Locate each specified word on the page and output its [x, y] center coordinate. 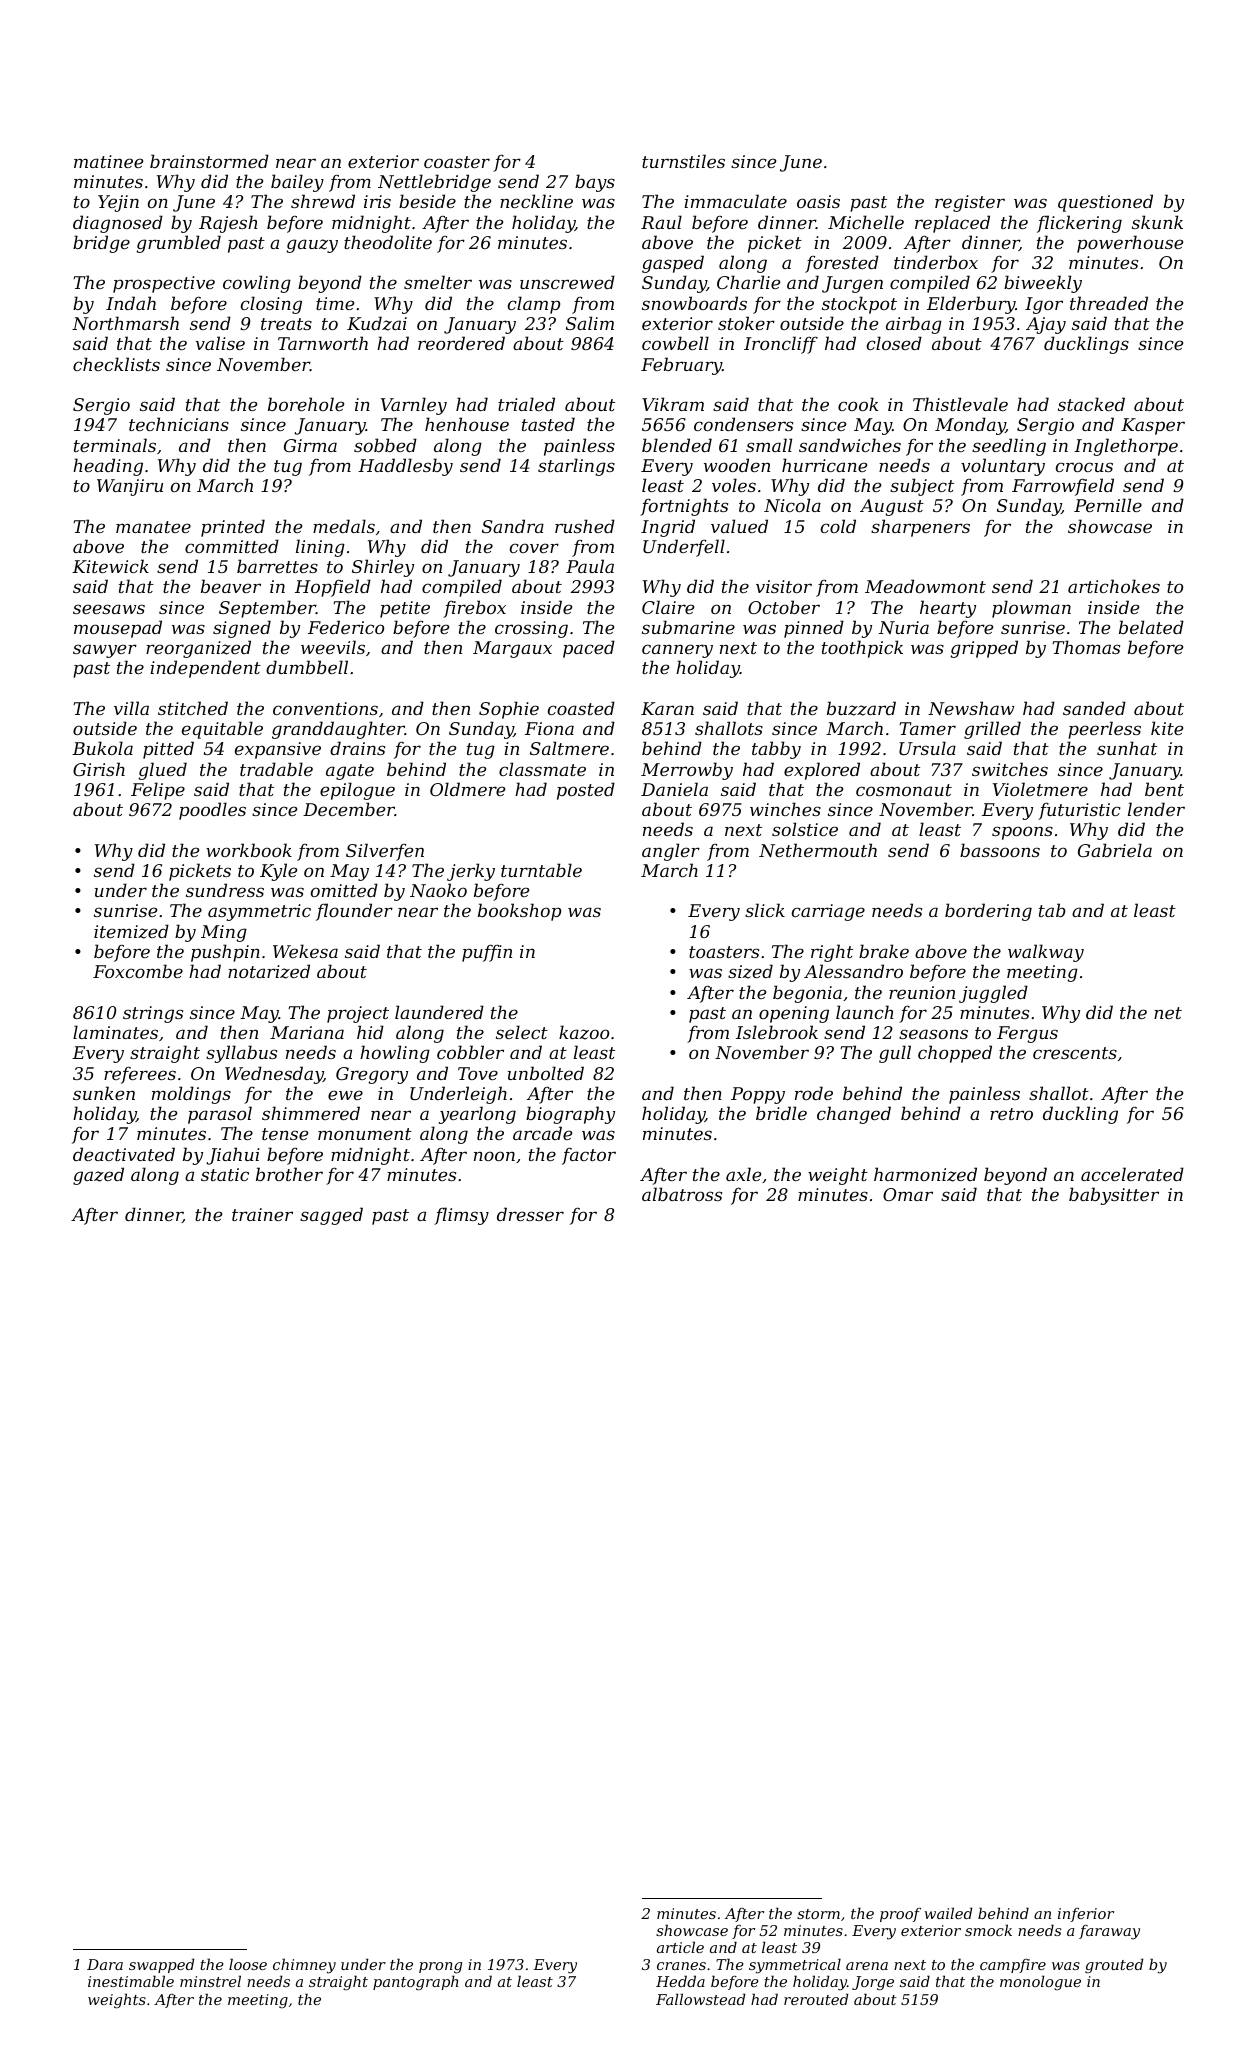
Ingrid [668, 528]
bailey [297, 183]
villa [131, 708]
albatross [682, 1194]
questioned [1105, 203]
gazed [98, 1176]
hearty [948, 609]
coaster [457, 162]
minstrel [210, 1981]
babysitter [1114, 1196]
